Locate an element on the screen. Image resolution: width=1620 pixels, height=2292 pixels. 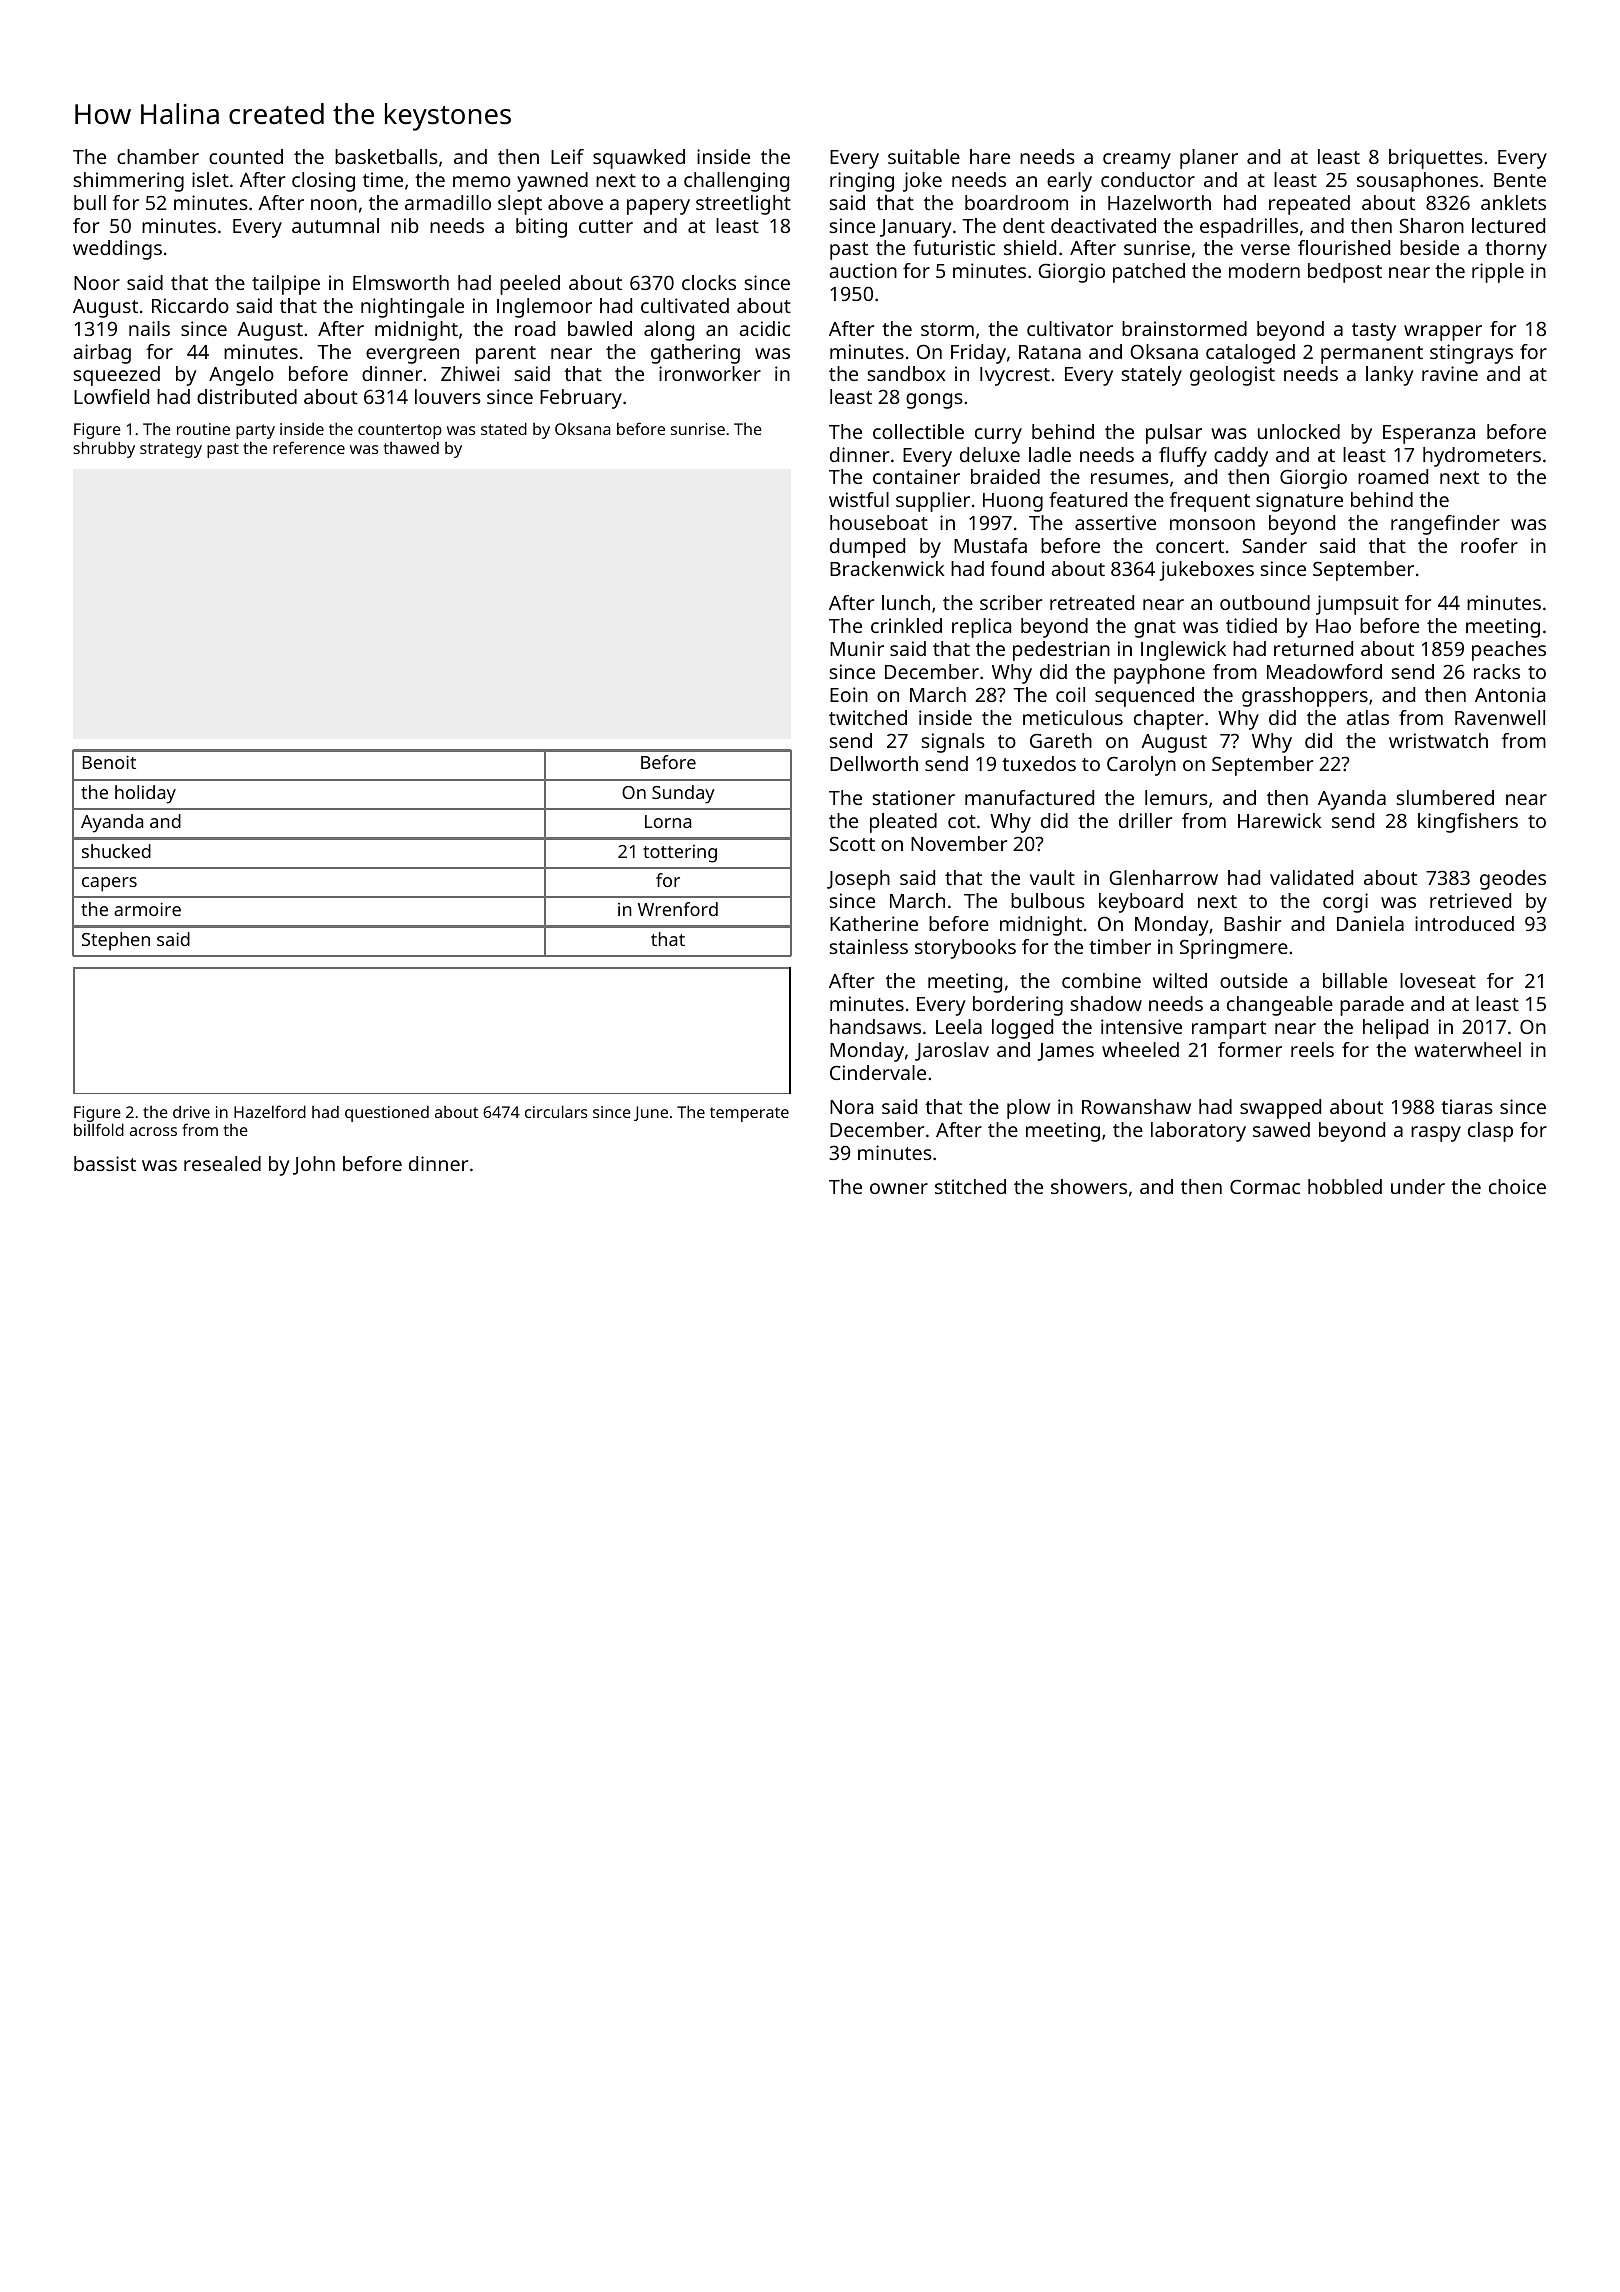
basketballs is located at coordinates (386, 156).
